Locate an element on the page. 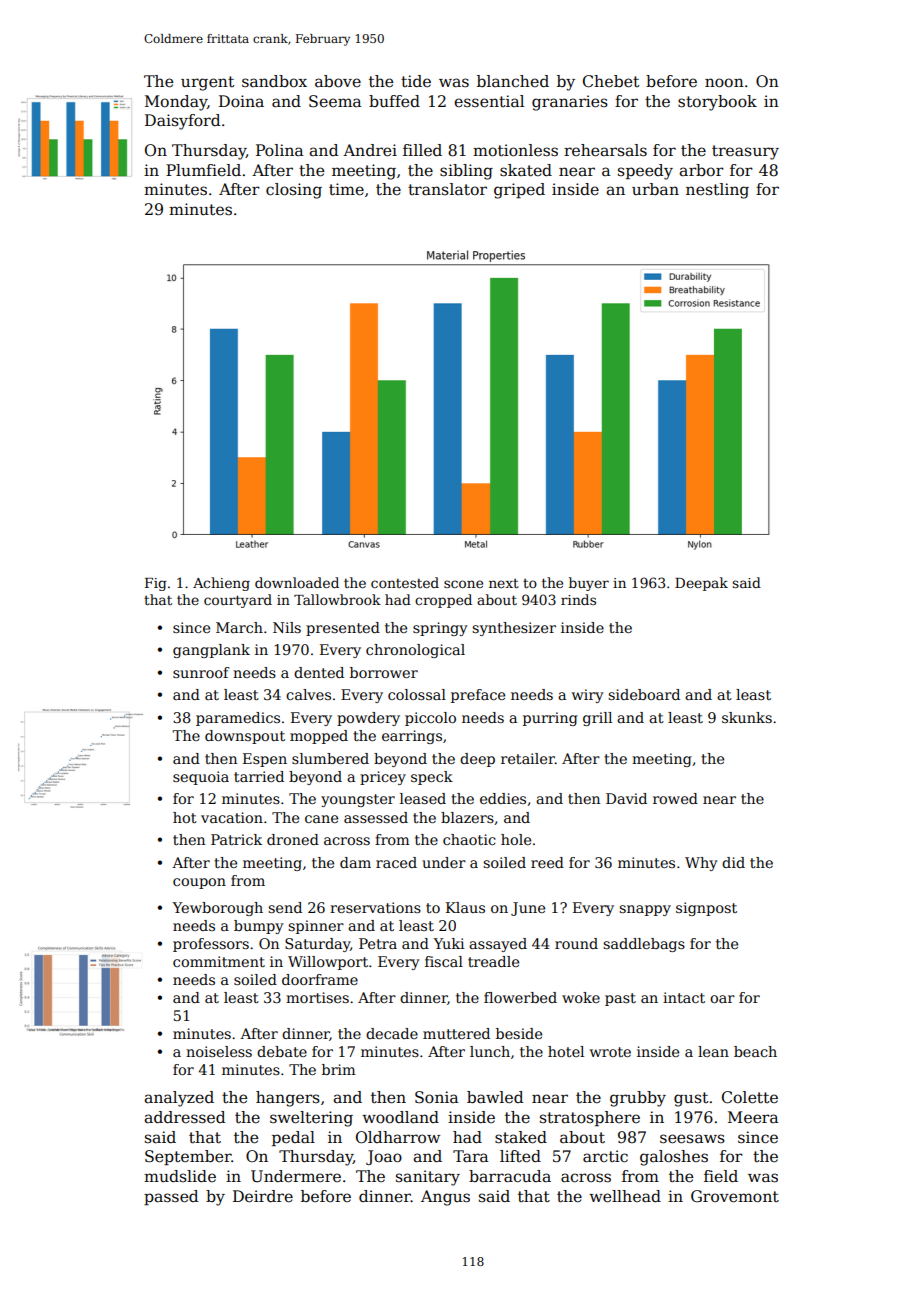  tide is located at coordinates (416, 81).
